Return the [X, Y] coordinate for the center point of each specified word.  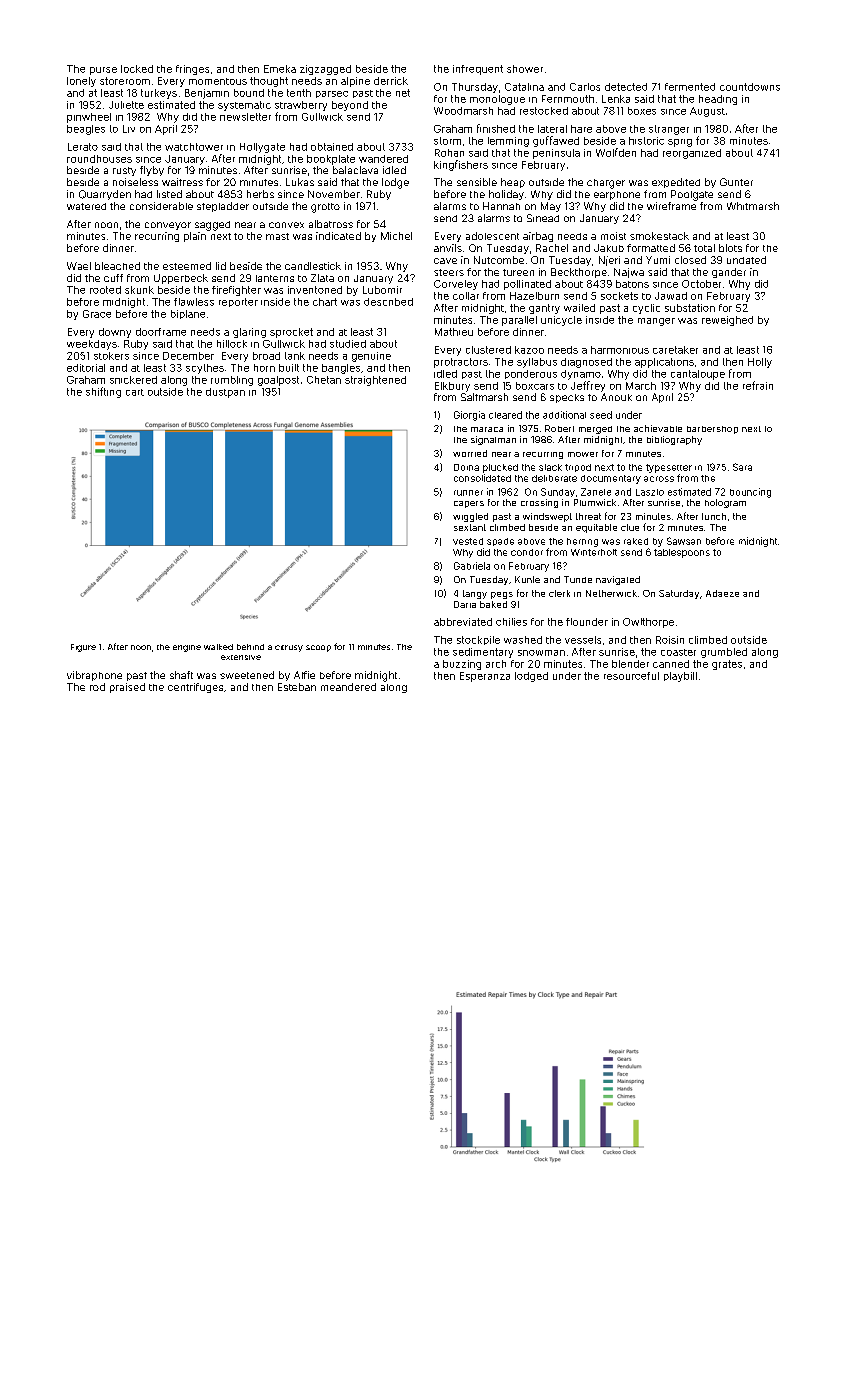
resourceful [631, 676]
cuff [113, 278]
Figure [83, 648]
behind [250, 647]
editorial [86, 368]
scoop [318, 648]
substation [690, 308]
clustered [488, 350]
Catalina [524, 87]
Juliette [126, 105]
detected [626, 87]
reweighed [727, 321]
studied [348, 344]
